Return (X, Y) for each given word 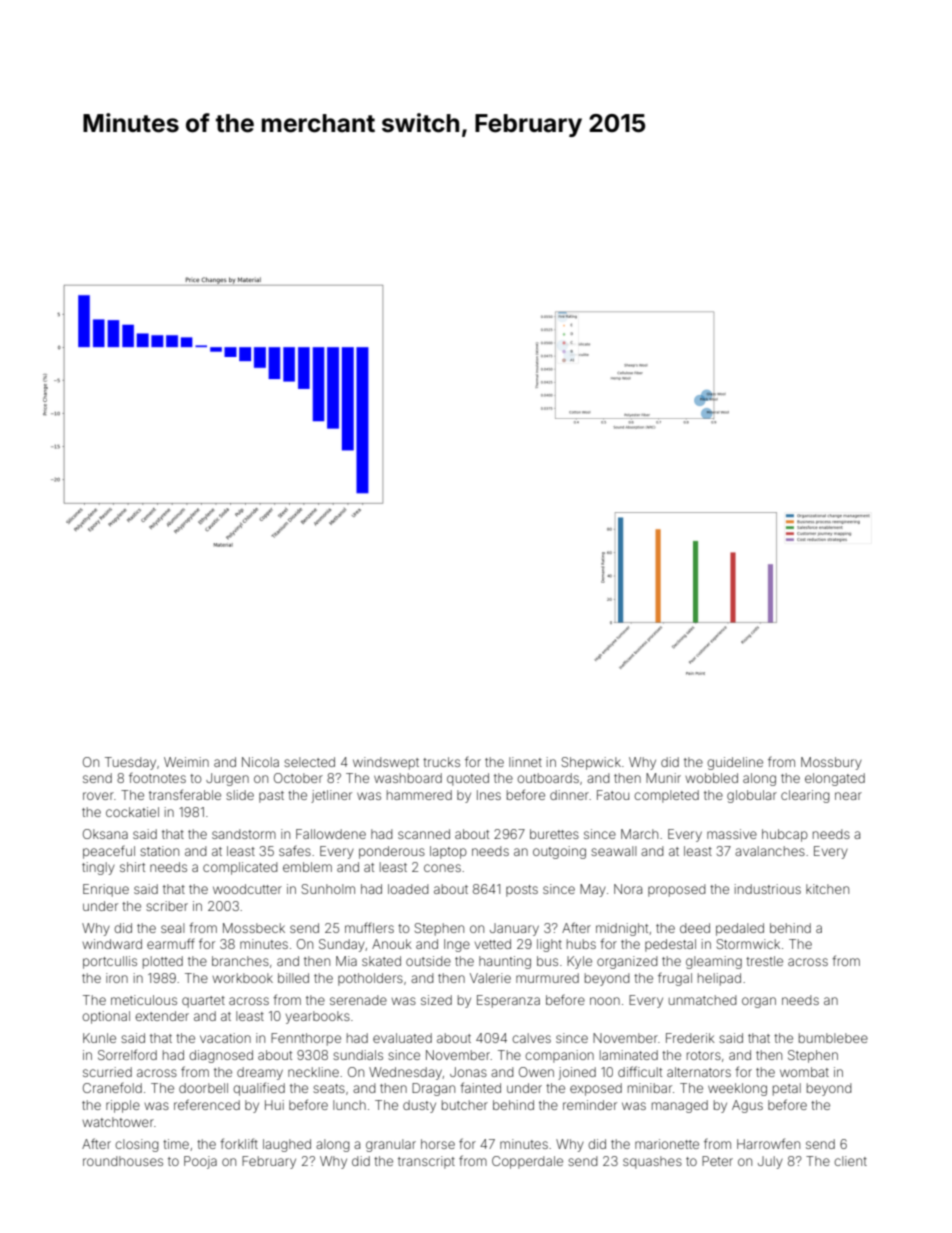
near (848, 796)
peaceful (109, 852)
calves (531, 1038)
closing (137, 1145)
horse (438, 1144)
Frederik (690, 1038)
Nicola (260, 762)
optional (106, 1017)
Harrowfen (768, 1143)
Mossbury (831, 763)
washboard (408, 778)
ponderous (392, 852)
